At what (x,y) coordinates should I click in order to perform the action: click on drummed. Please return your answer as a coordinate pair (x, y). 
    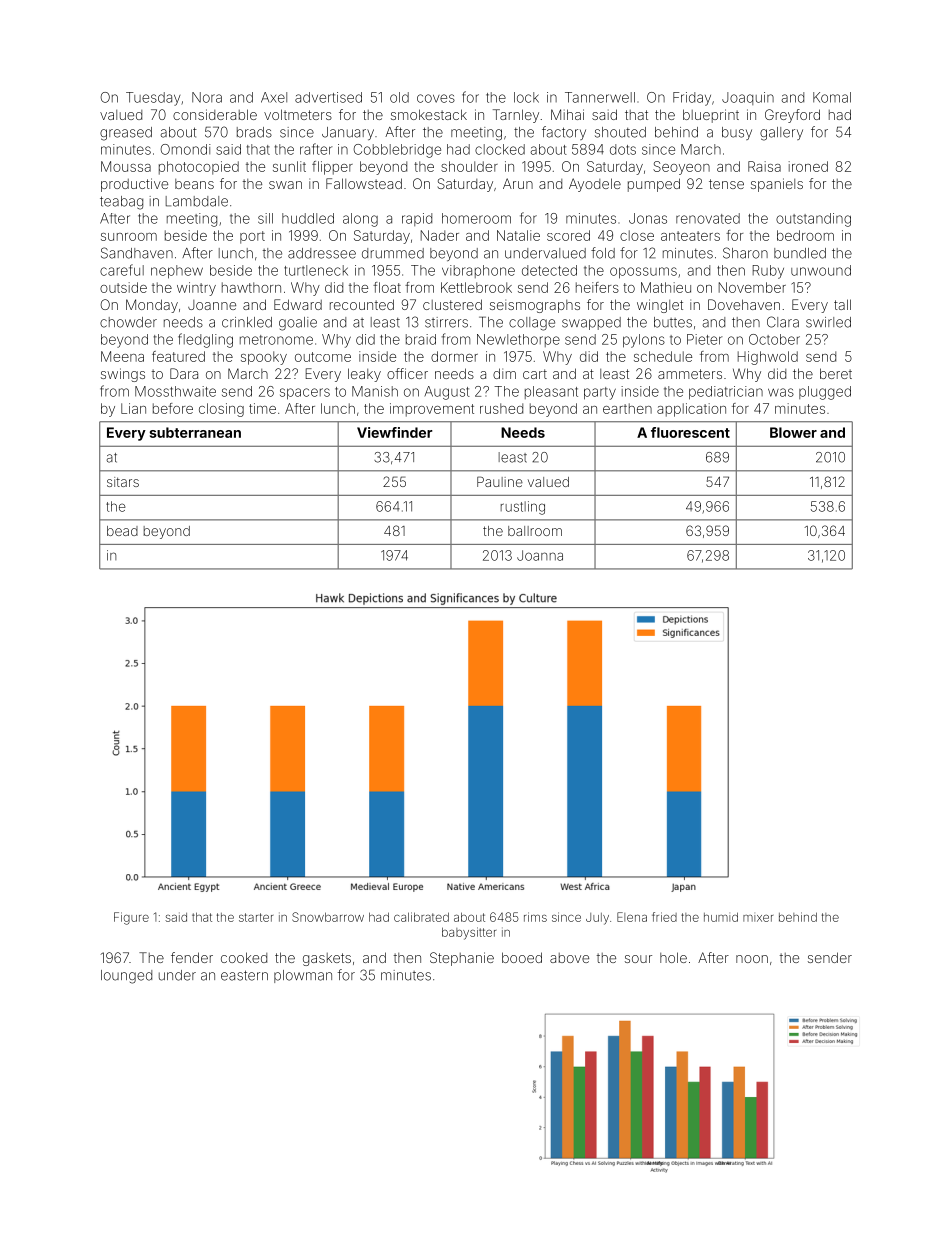
    Looking at the image, I should click on (393, 253).
